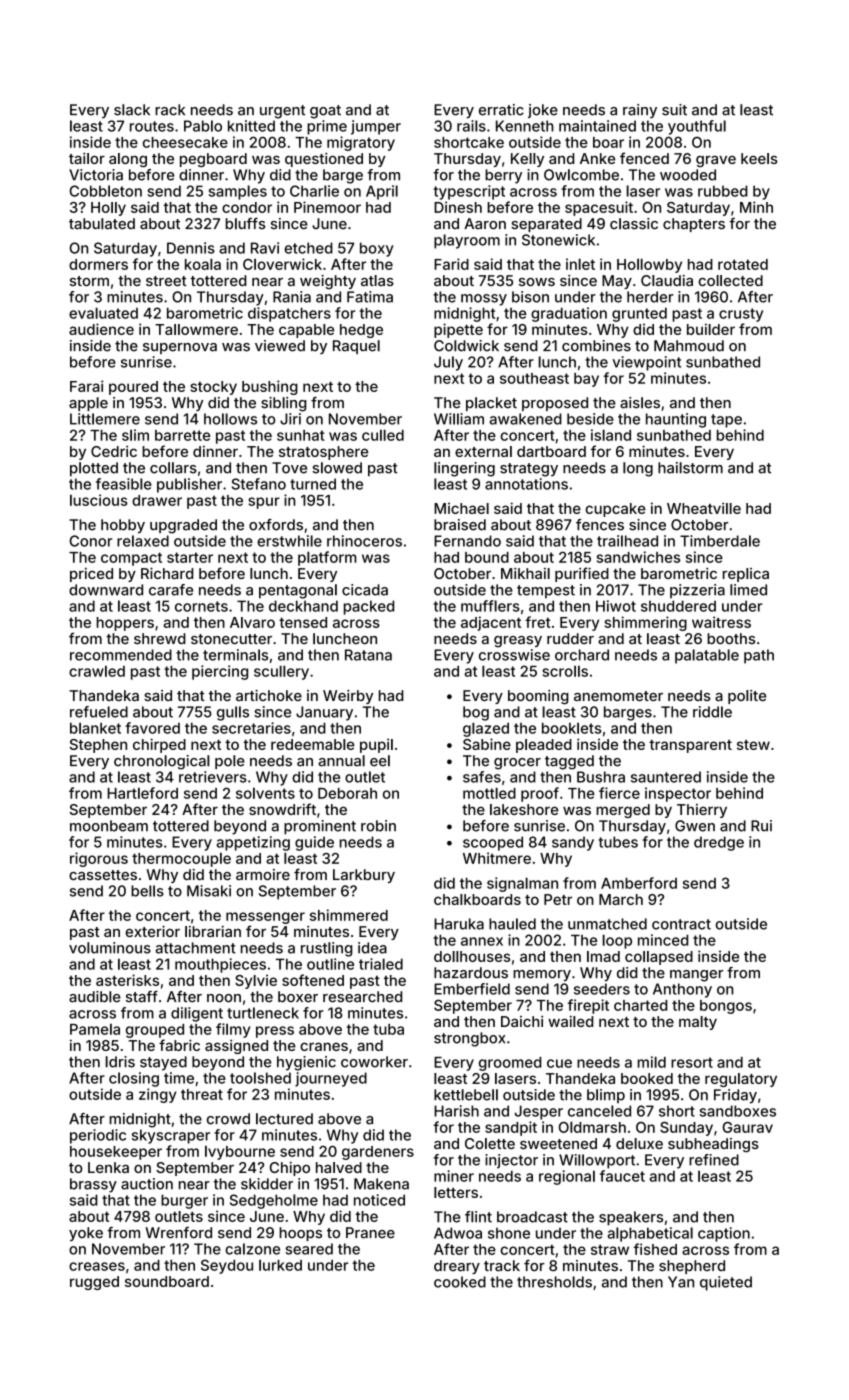  Describe the element at coordinates (697, 127) in the image. I see `youthful` at that location.
